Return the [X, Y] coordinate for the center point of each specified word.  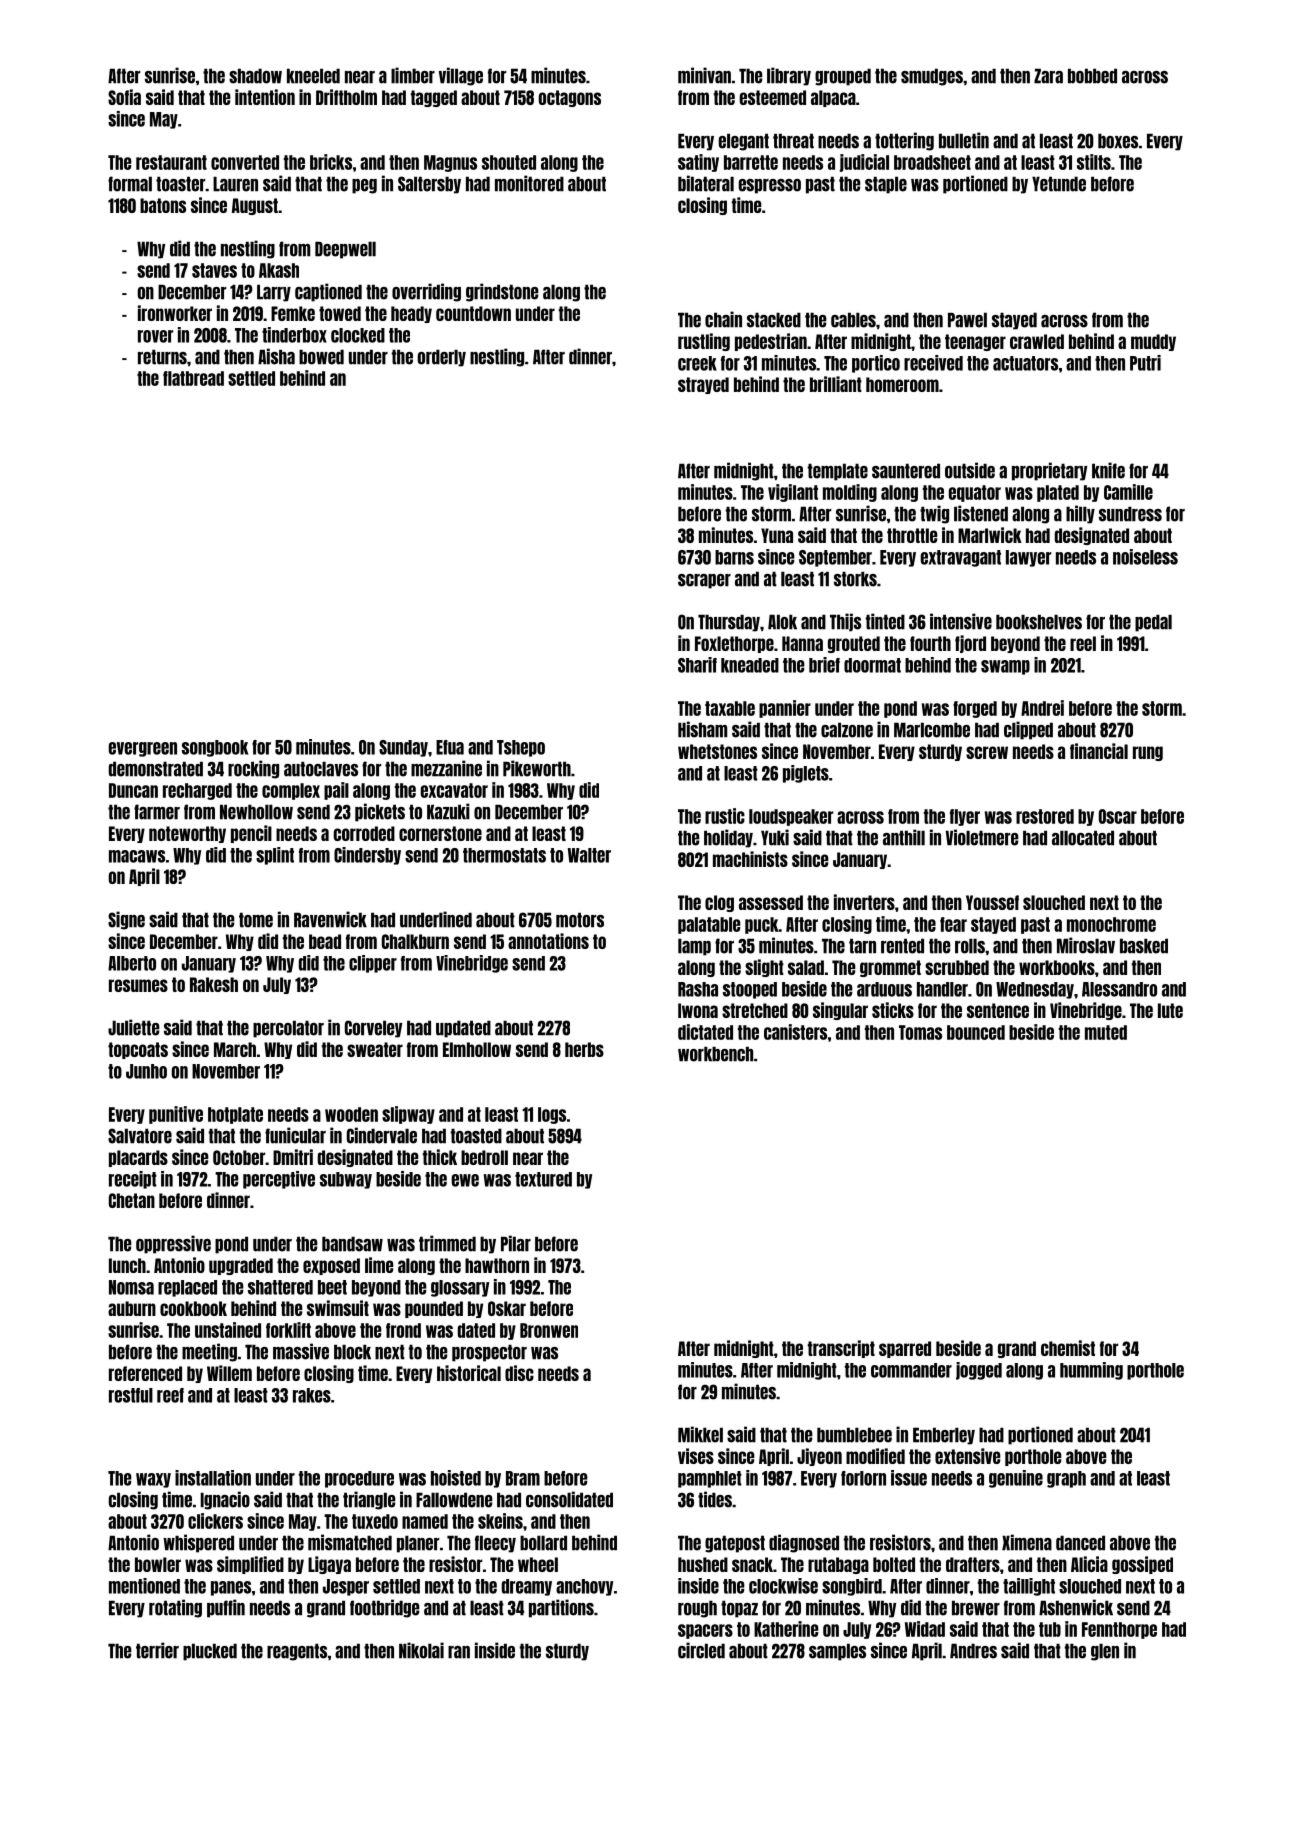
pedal [1153, 623]
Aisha [276, 356]
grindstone [502, 292]
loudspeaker [791, 817]
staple [886, 185]
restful [131, 1395]
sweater [375, 1049]
